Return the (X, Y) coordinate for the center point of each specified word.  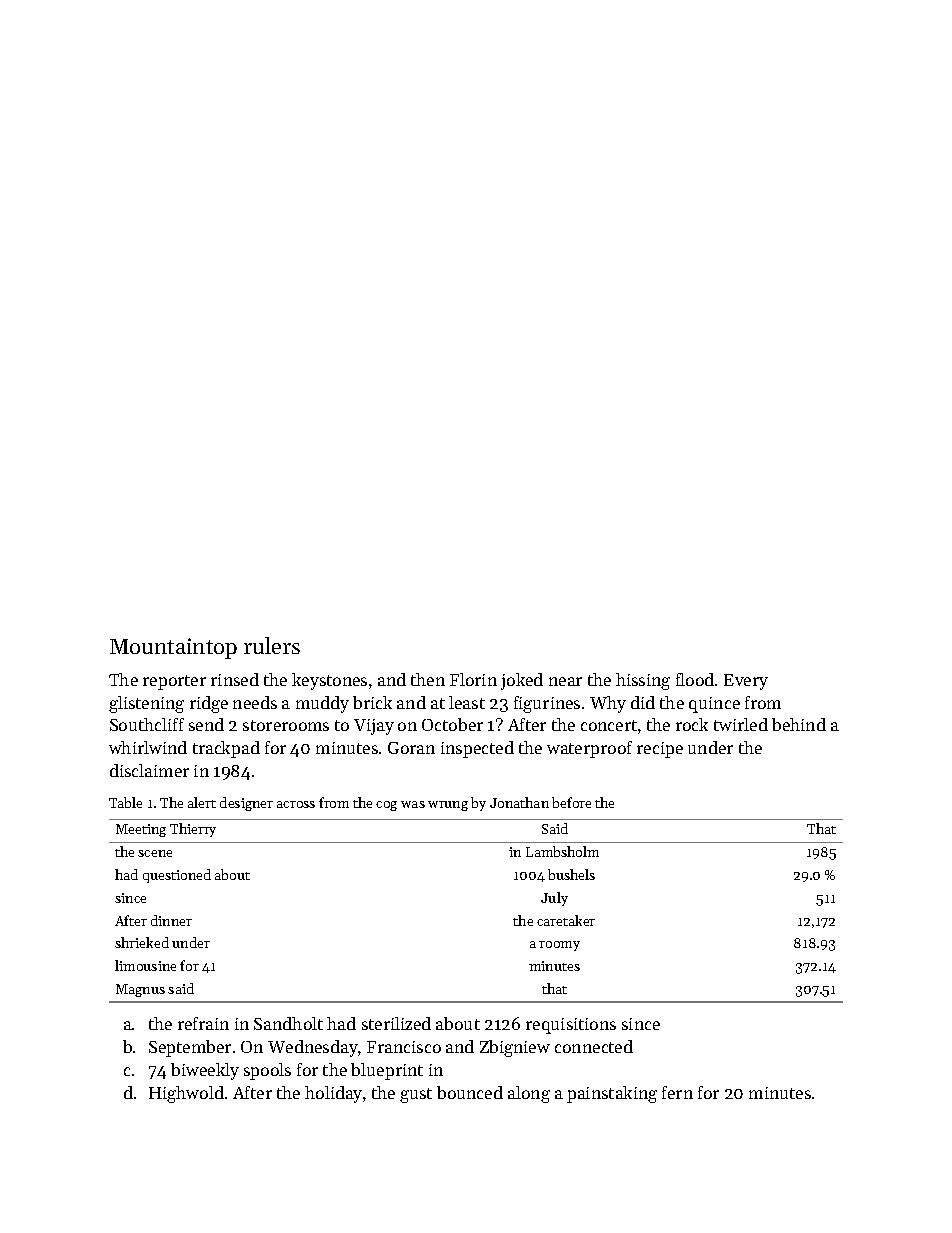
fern (677, 1092)
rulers (272, 645)
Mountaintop (173, 648)
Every (746, 682)
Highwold (186, 1094)
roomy (559, 946)
